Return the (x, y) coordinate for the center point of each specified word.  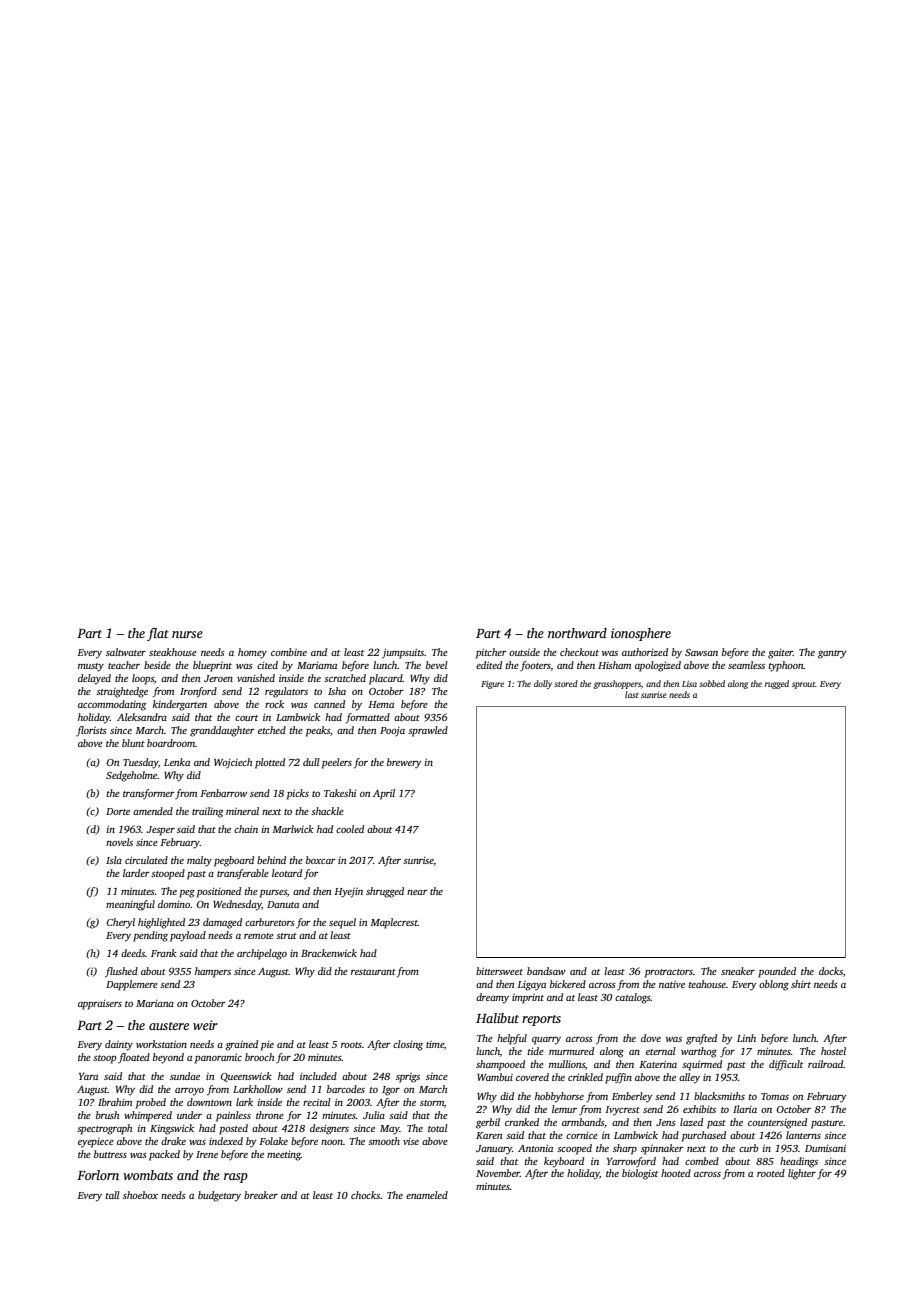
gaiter (780, 654)
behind (271, 860)
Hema (381, 704)
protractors (669, 973)
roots (351, 1045)
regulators (286, 692)
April (384, 794)
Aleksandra (142, 717)
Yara (88, 1076)
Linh (746, 1038)
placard (386, 679)
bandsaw (546, 971)
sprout (803, 685)
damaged (222, 923)
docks (831, 971)
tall (113, 1195)
